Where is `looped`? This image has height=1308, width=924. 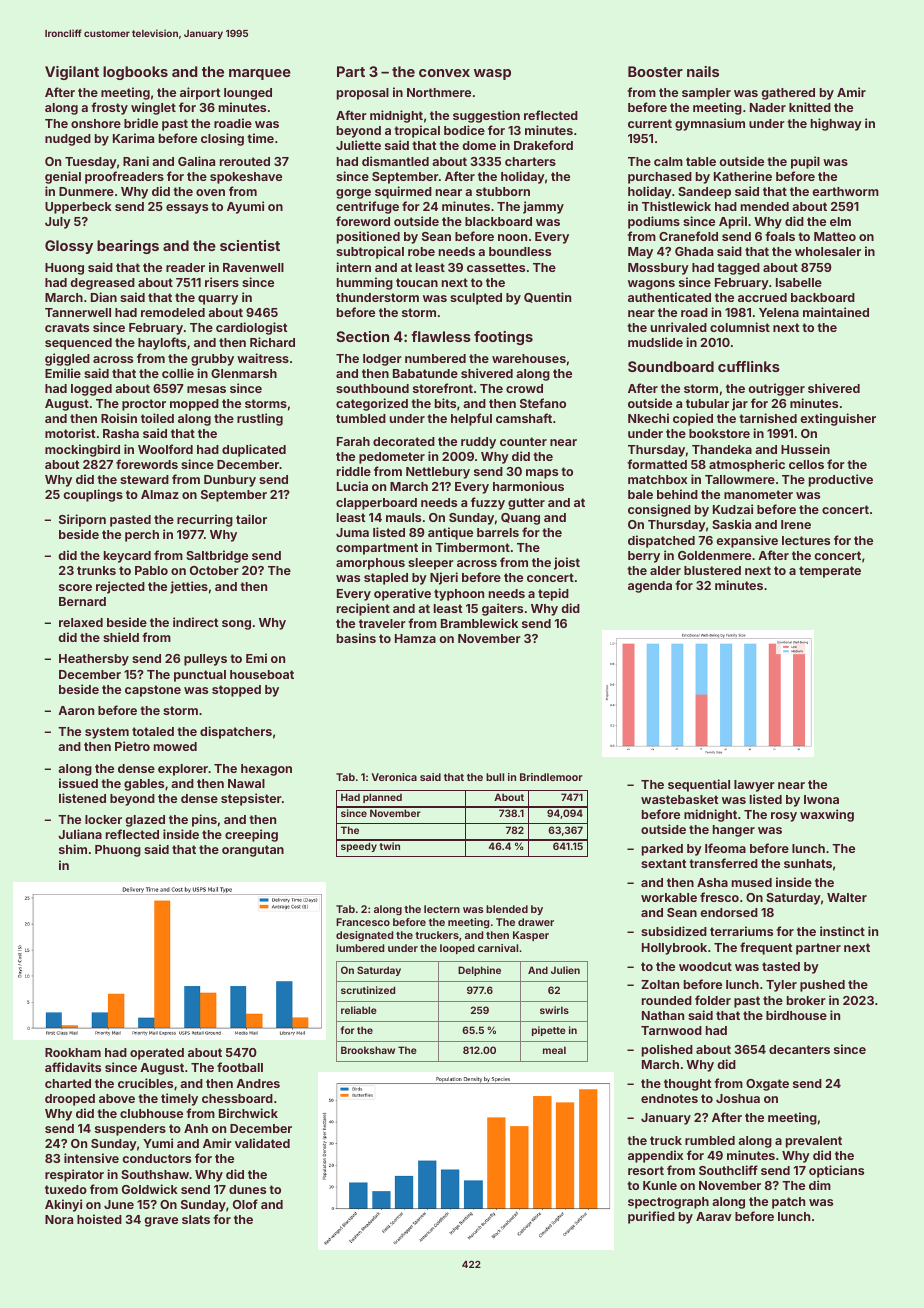 looped is located at coordinates (457, 949).
